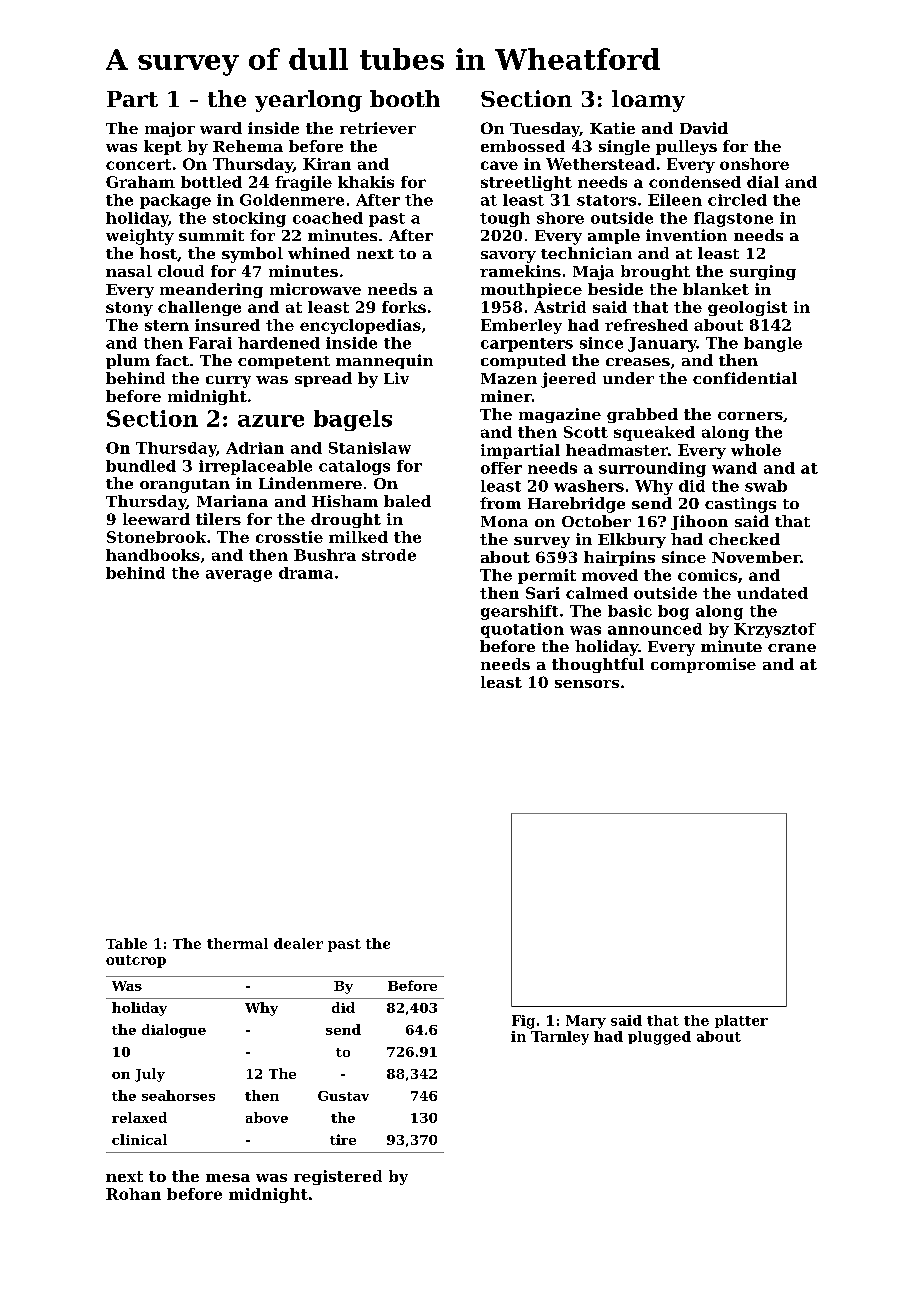 The height and width of the image is (1308, 924). I want to click on mesa, so click(228, 1178).
